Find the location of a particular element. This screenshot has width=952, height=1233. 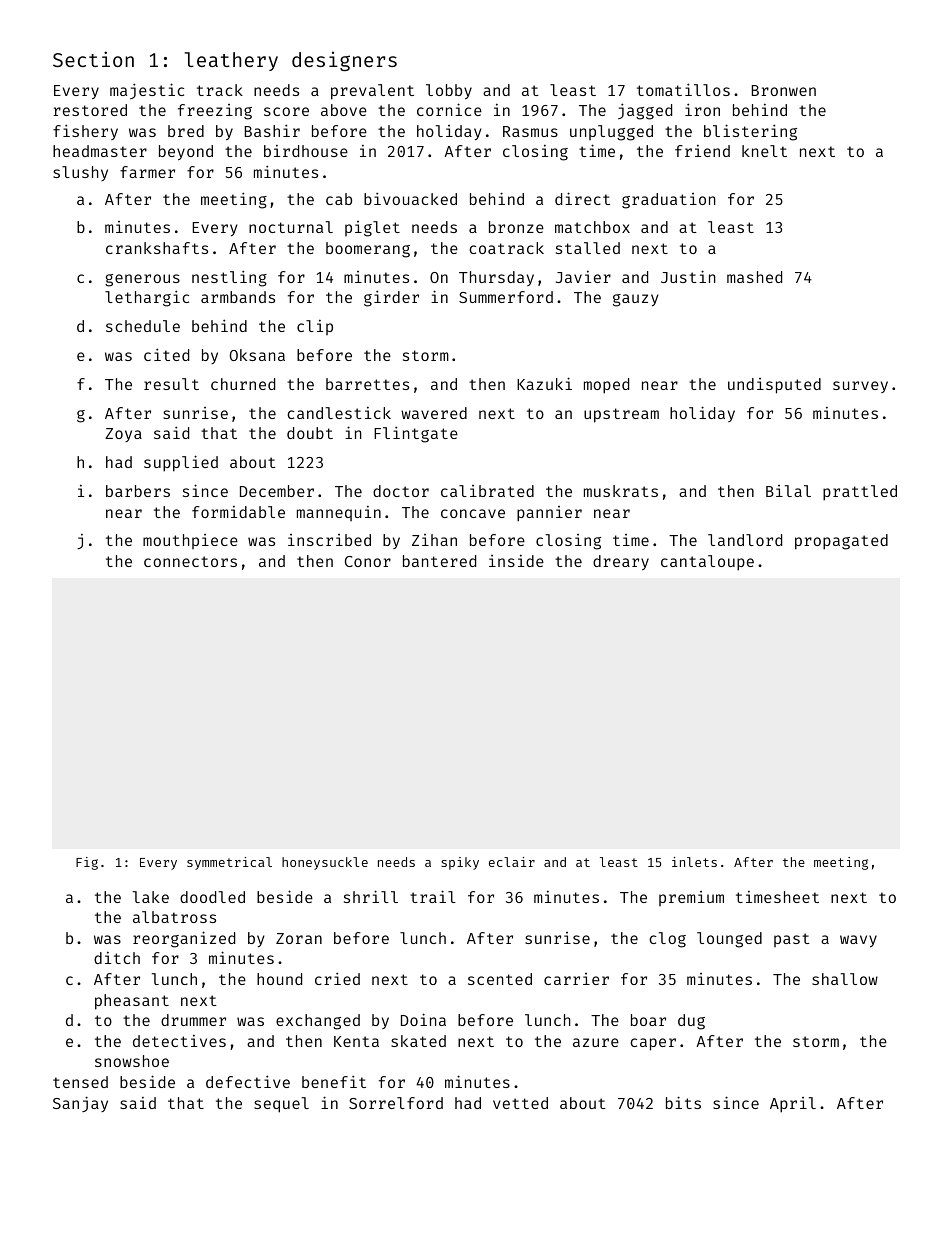

inlets is located at coordinates (694, 862).
